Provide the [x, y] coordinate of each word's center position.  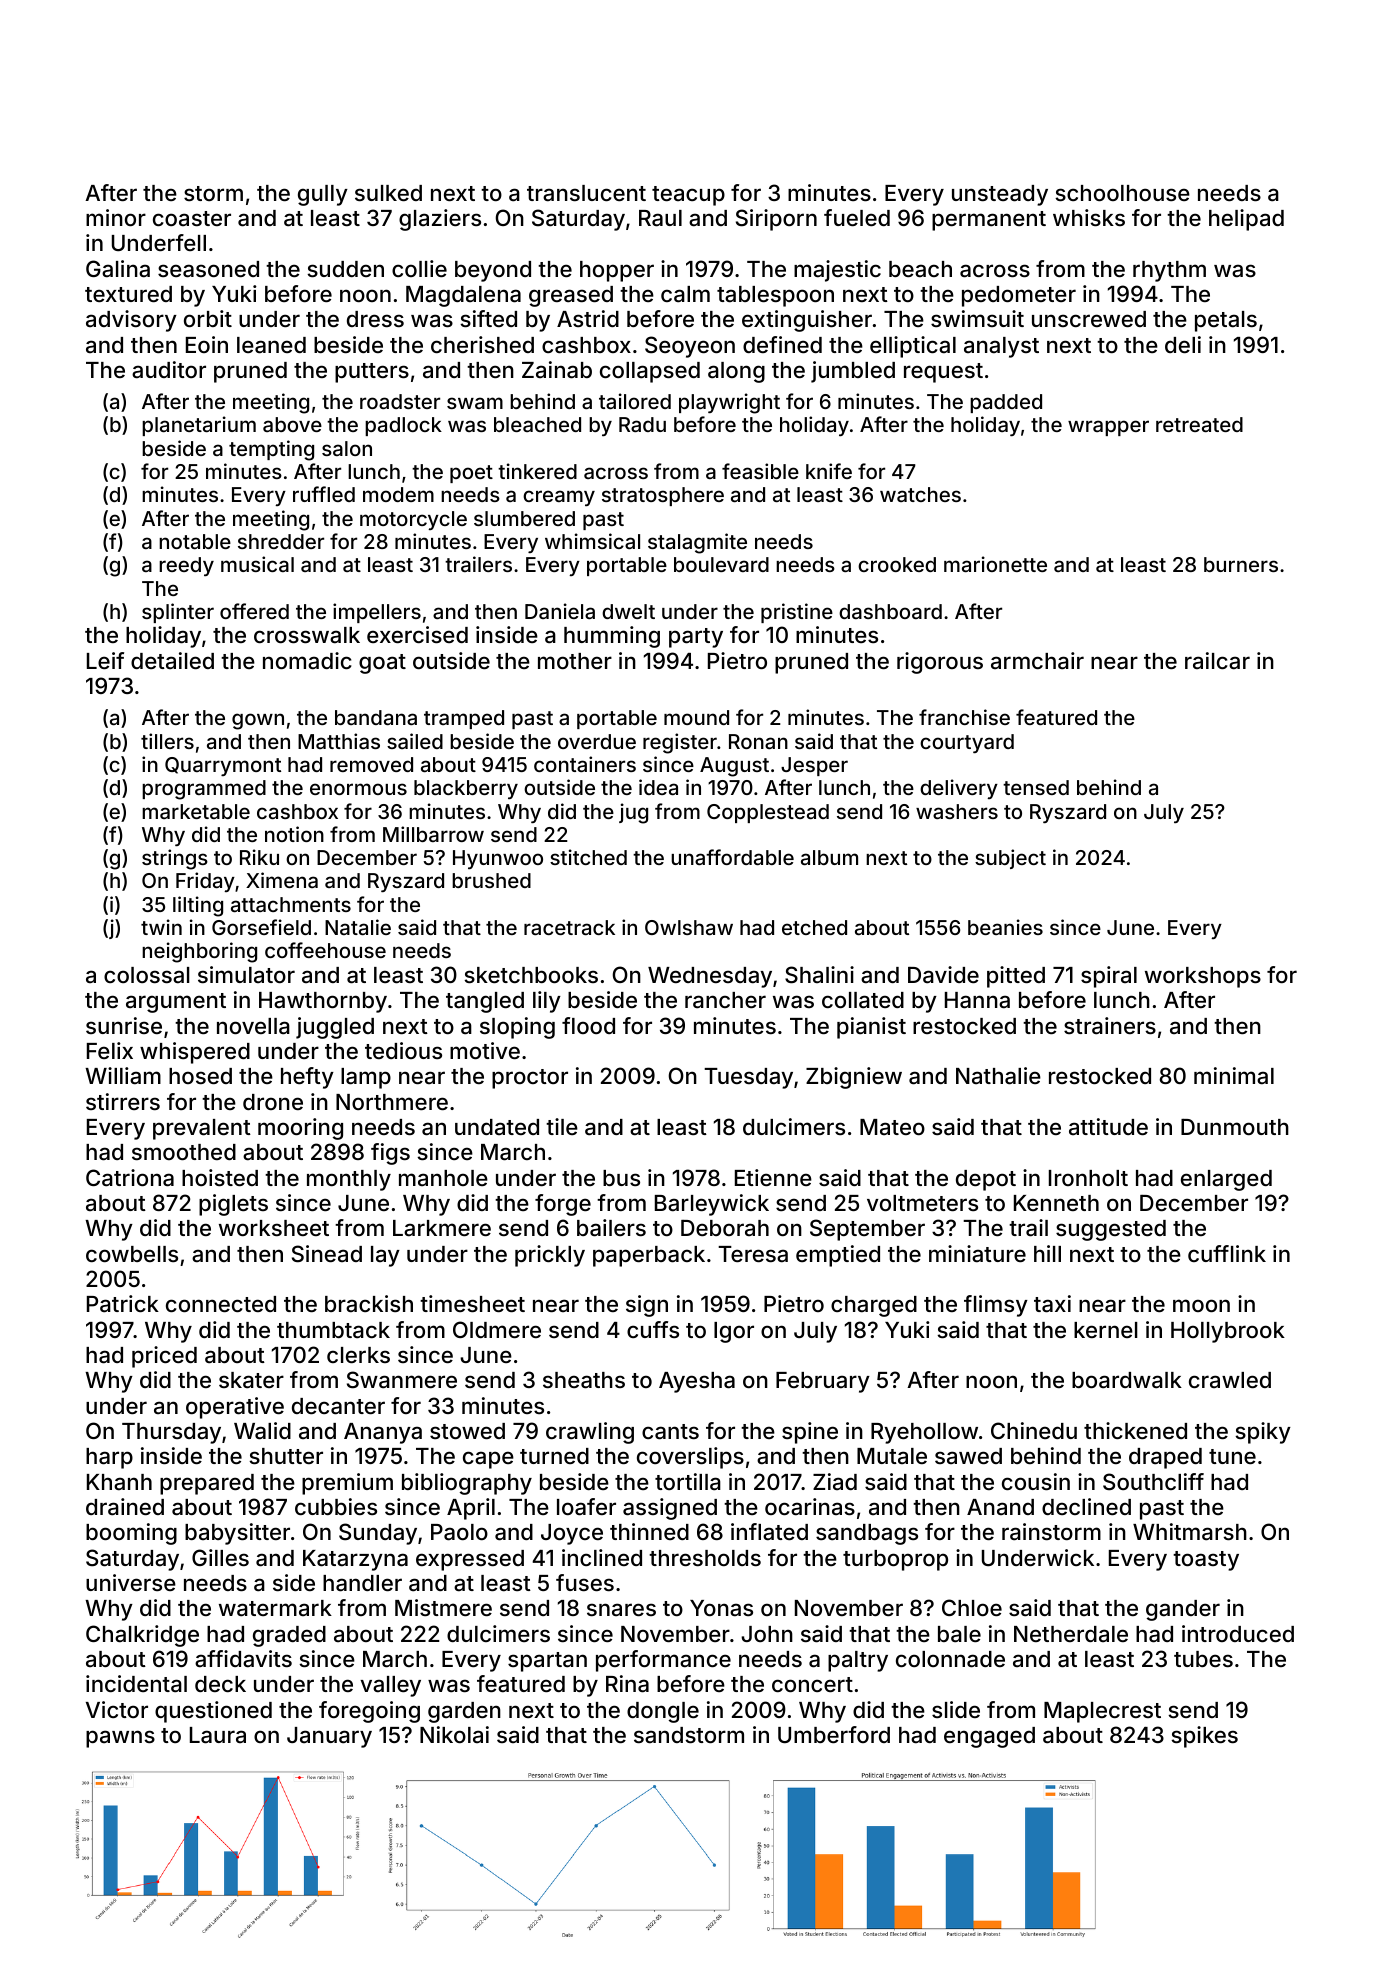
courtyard [967, 743]
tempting [271, 450]
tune [1232, 1456]
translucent [586, 193]
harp [109, 1458]
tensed [1036, 787]
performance [663, 1661]
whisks [1089, 217]
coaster [192, 218]
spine [810, 1433]
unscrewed [1089, 319]
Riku [259, 857]
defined [782, 344]
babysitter [237, 1534]
